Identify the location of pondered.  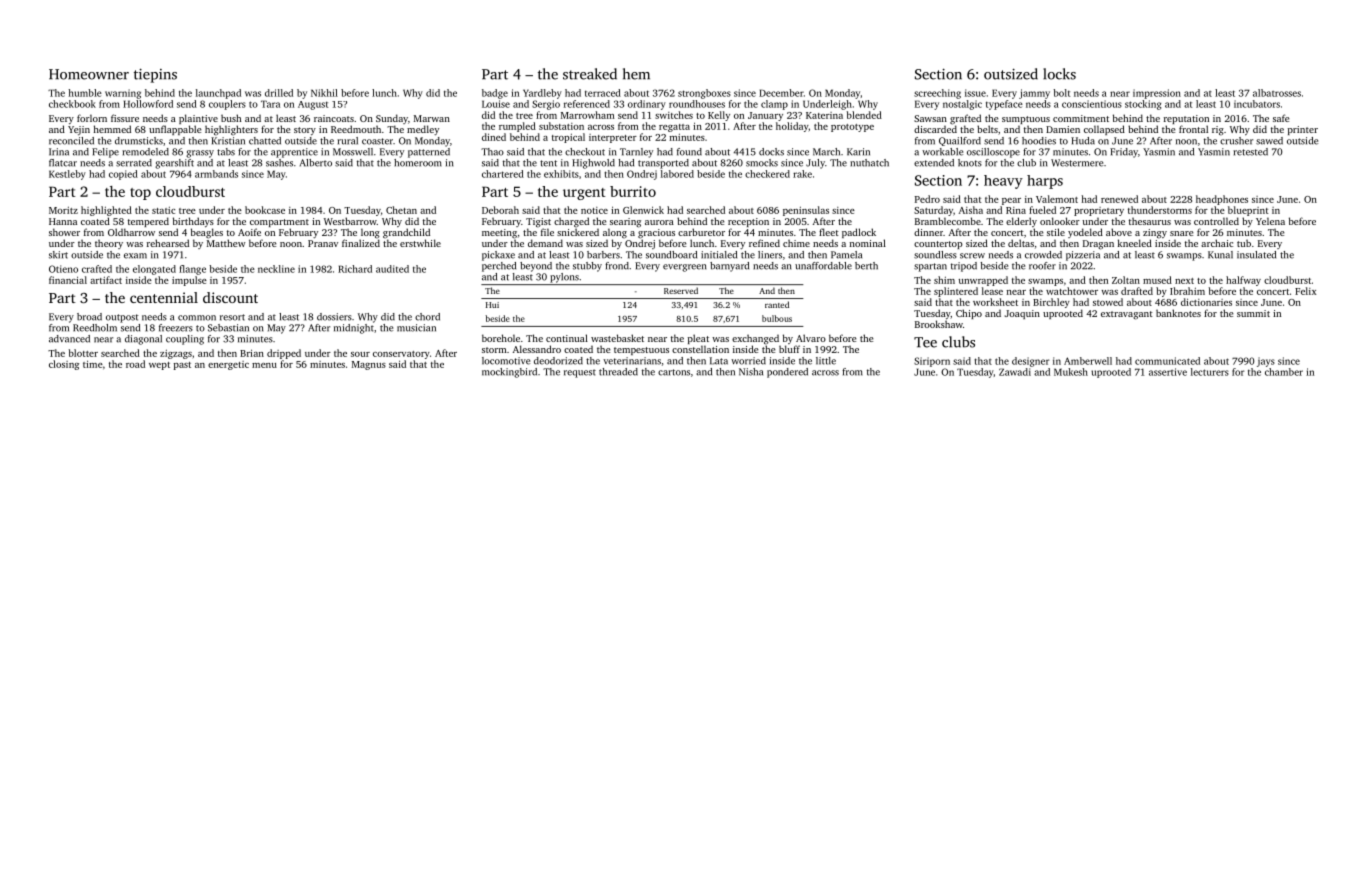
(787, 373).
